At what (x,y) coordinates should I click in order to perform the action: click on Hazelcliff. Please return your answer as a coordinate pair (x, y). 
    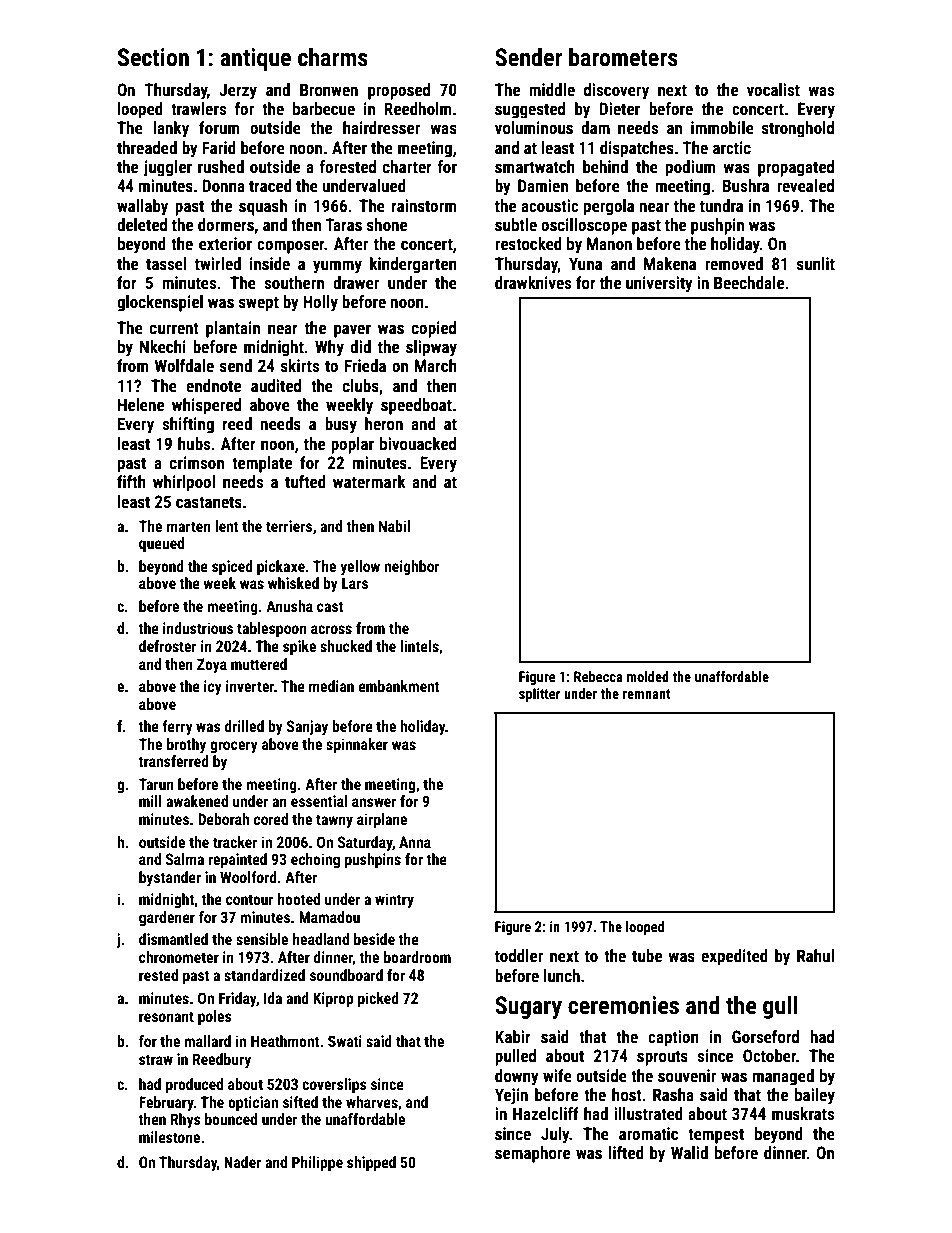
    Looking at the image, I should click on (546, 1113).
